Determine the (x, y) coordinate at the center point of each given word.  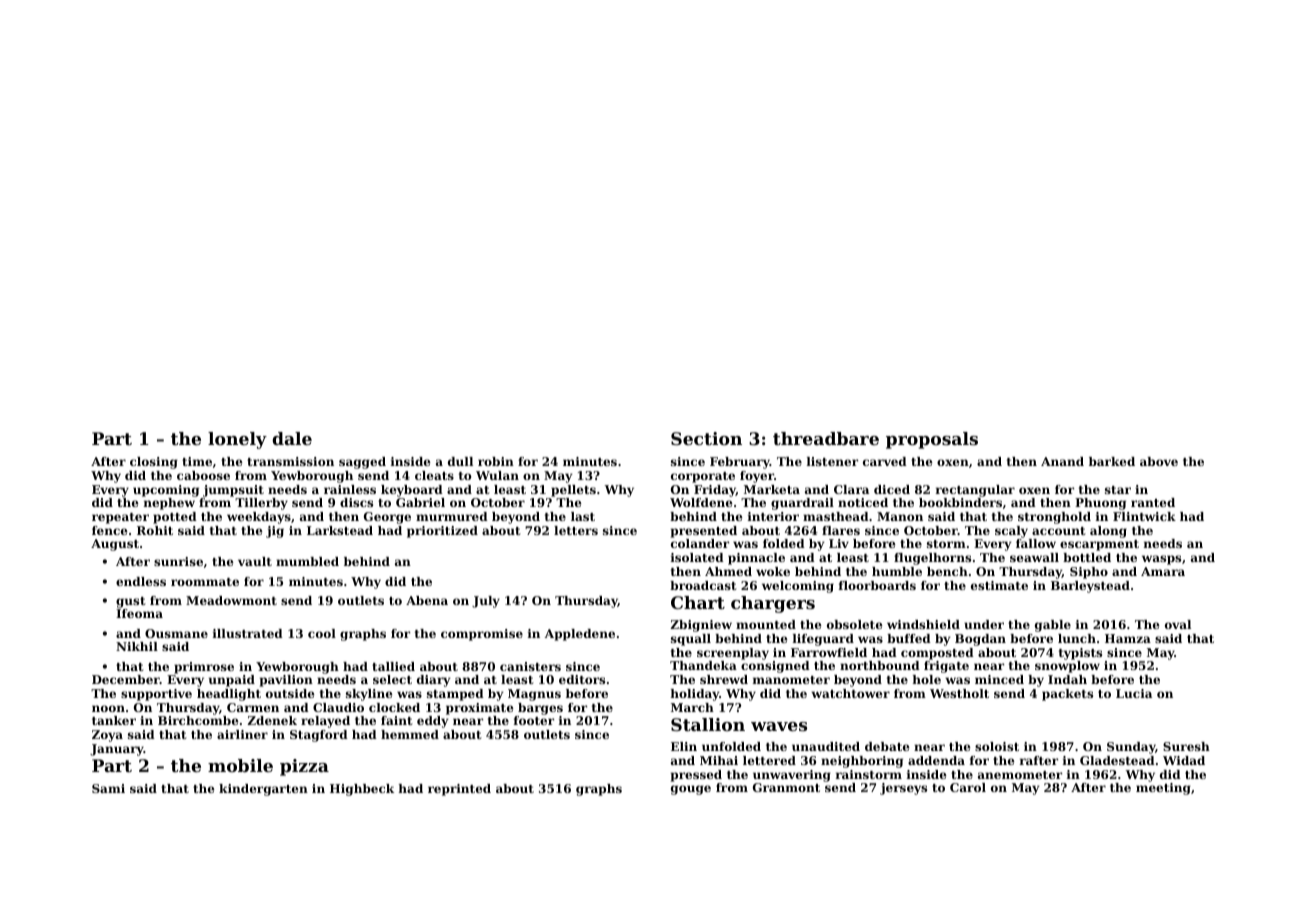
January (117, 750)
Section (706, 438)
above (1159, 461)
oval (1178, 624)
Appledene (580, 635)
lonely (237, 440)
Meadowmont (231, 600)
